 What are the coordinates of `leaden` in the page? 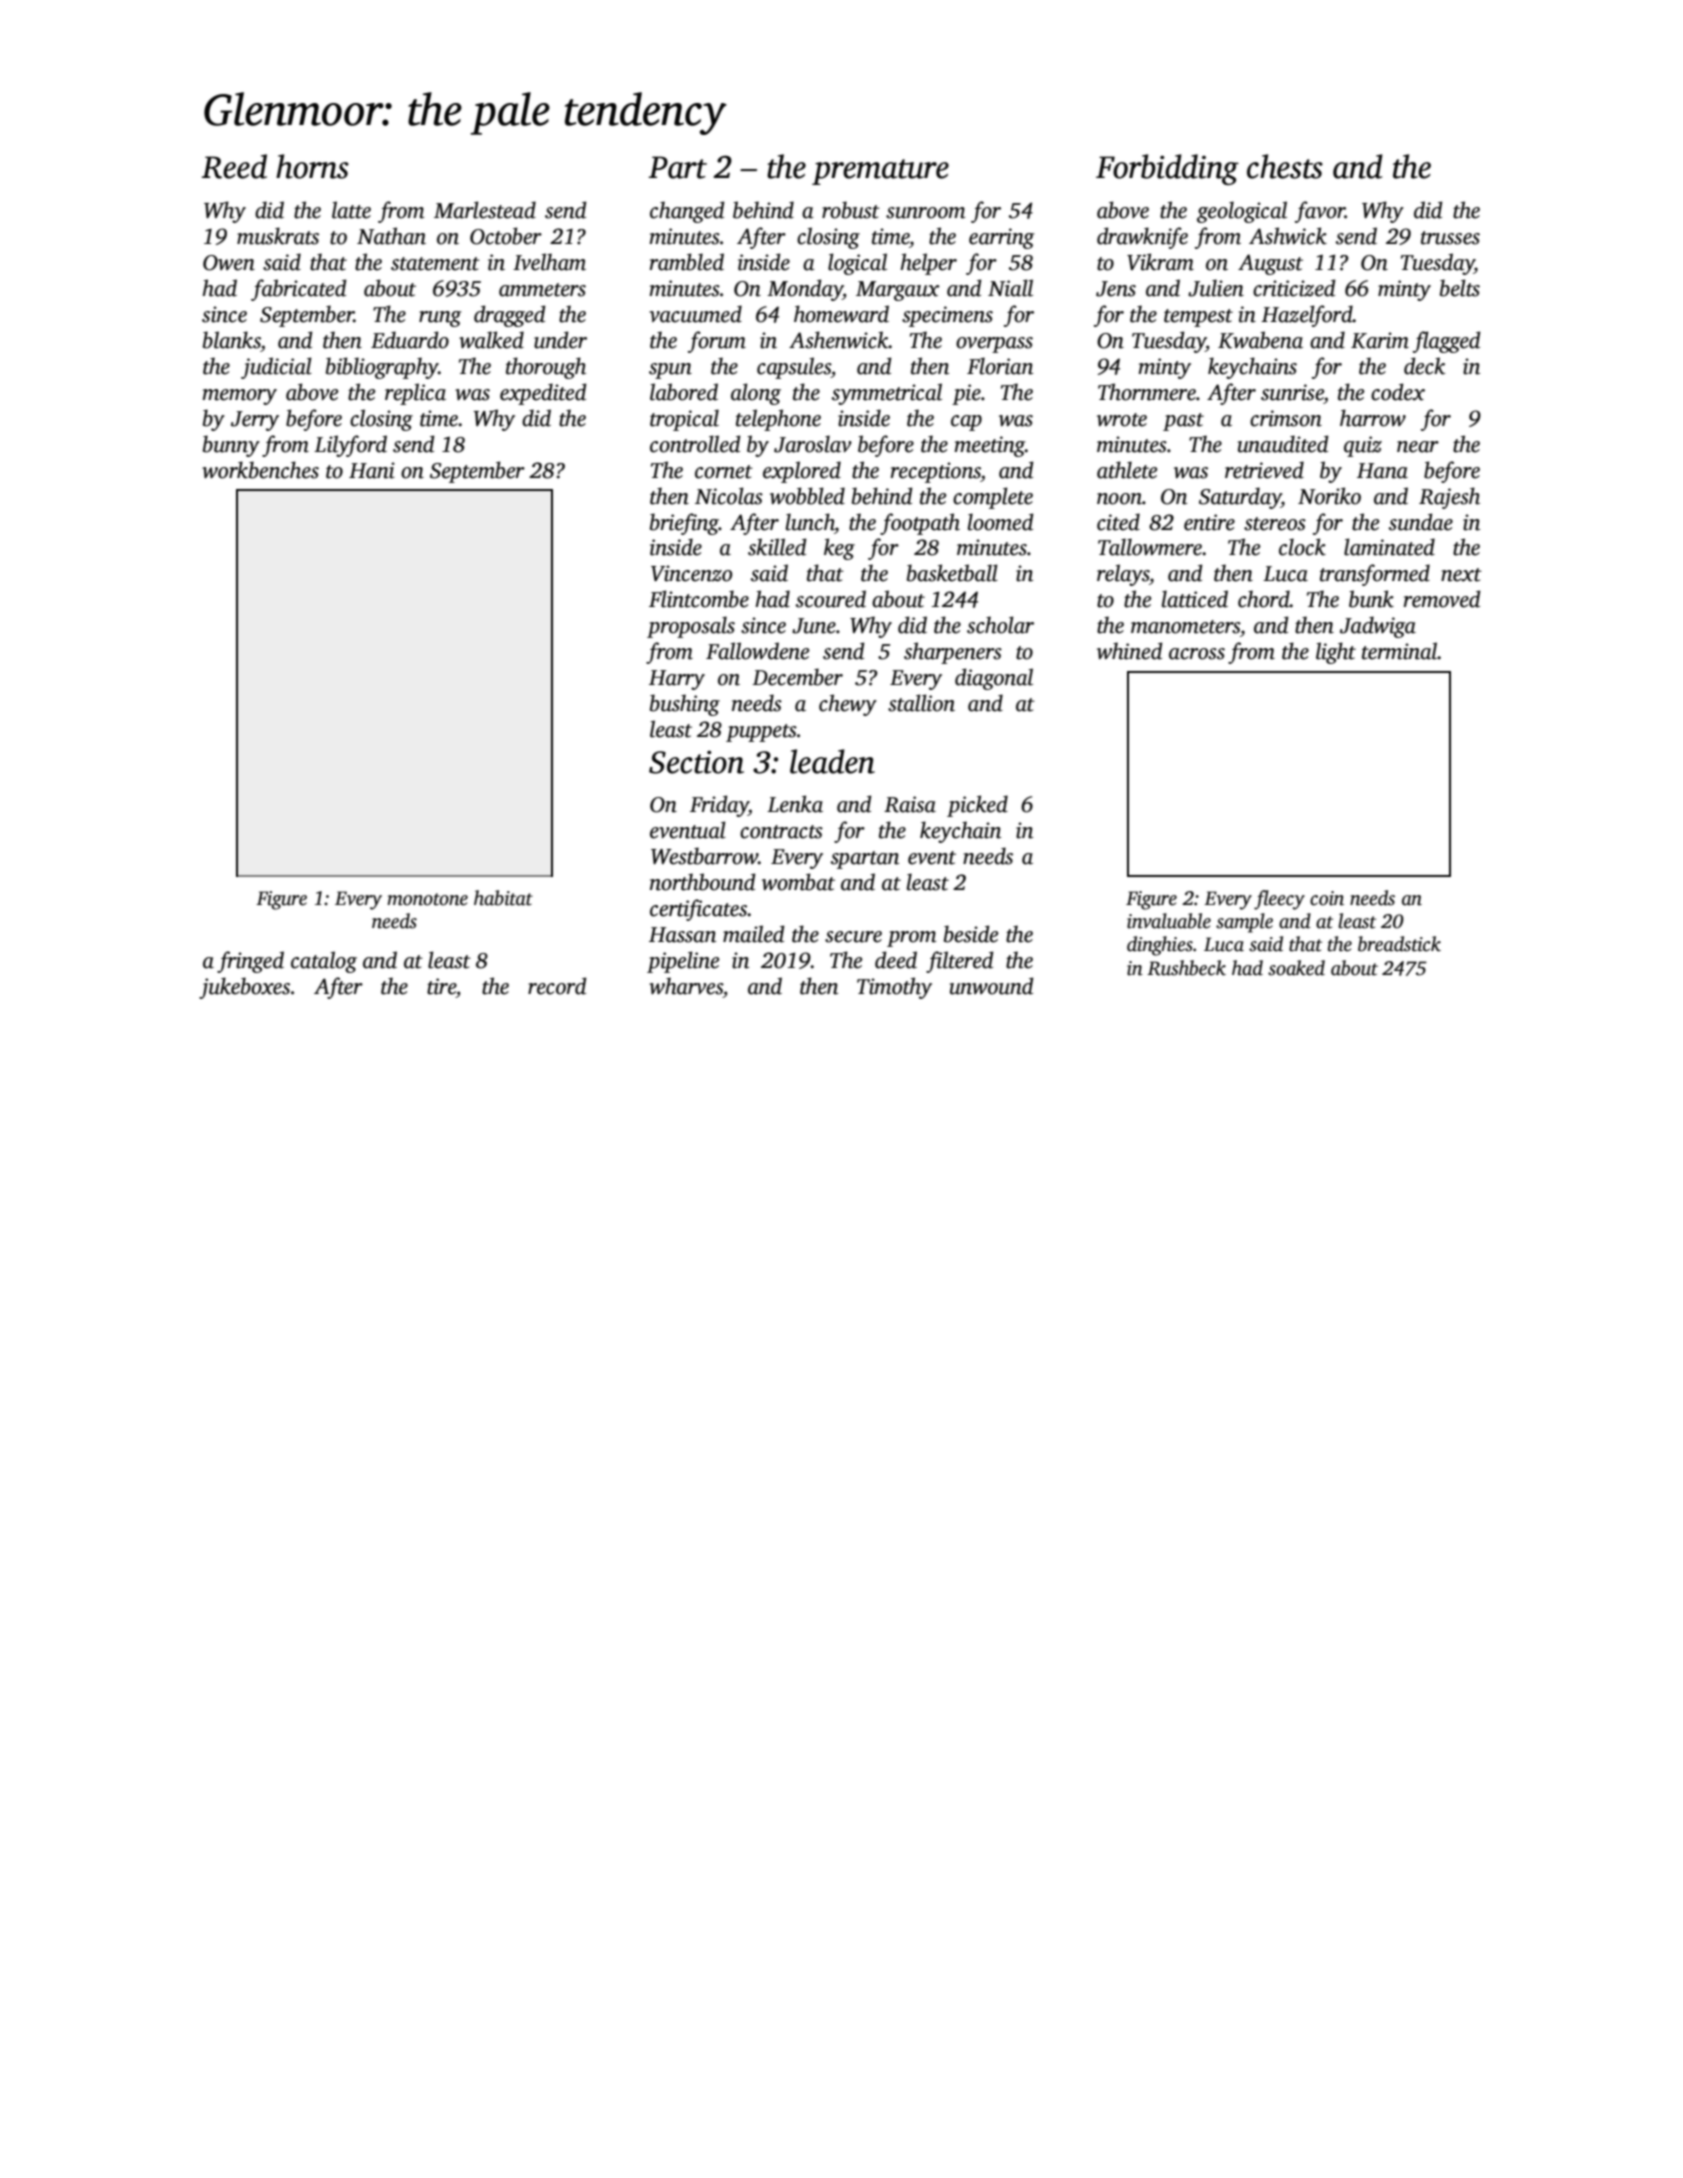 It's located at (832, 761).
